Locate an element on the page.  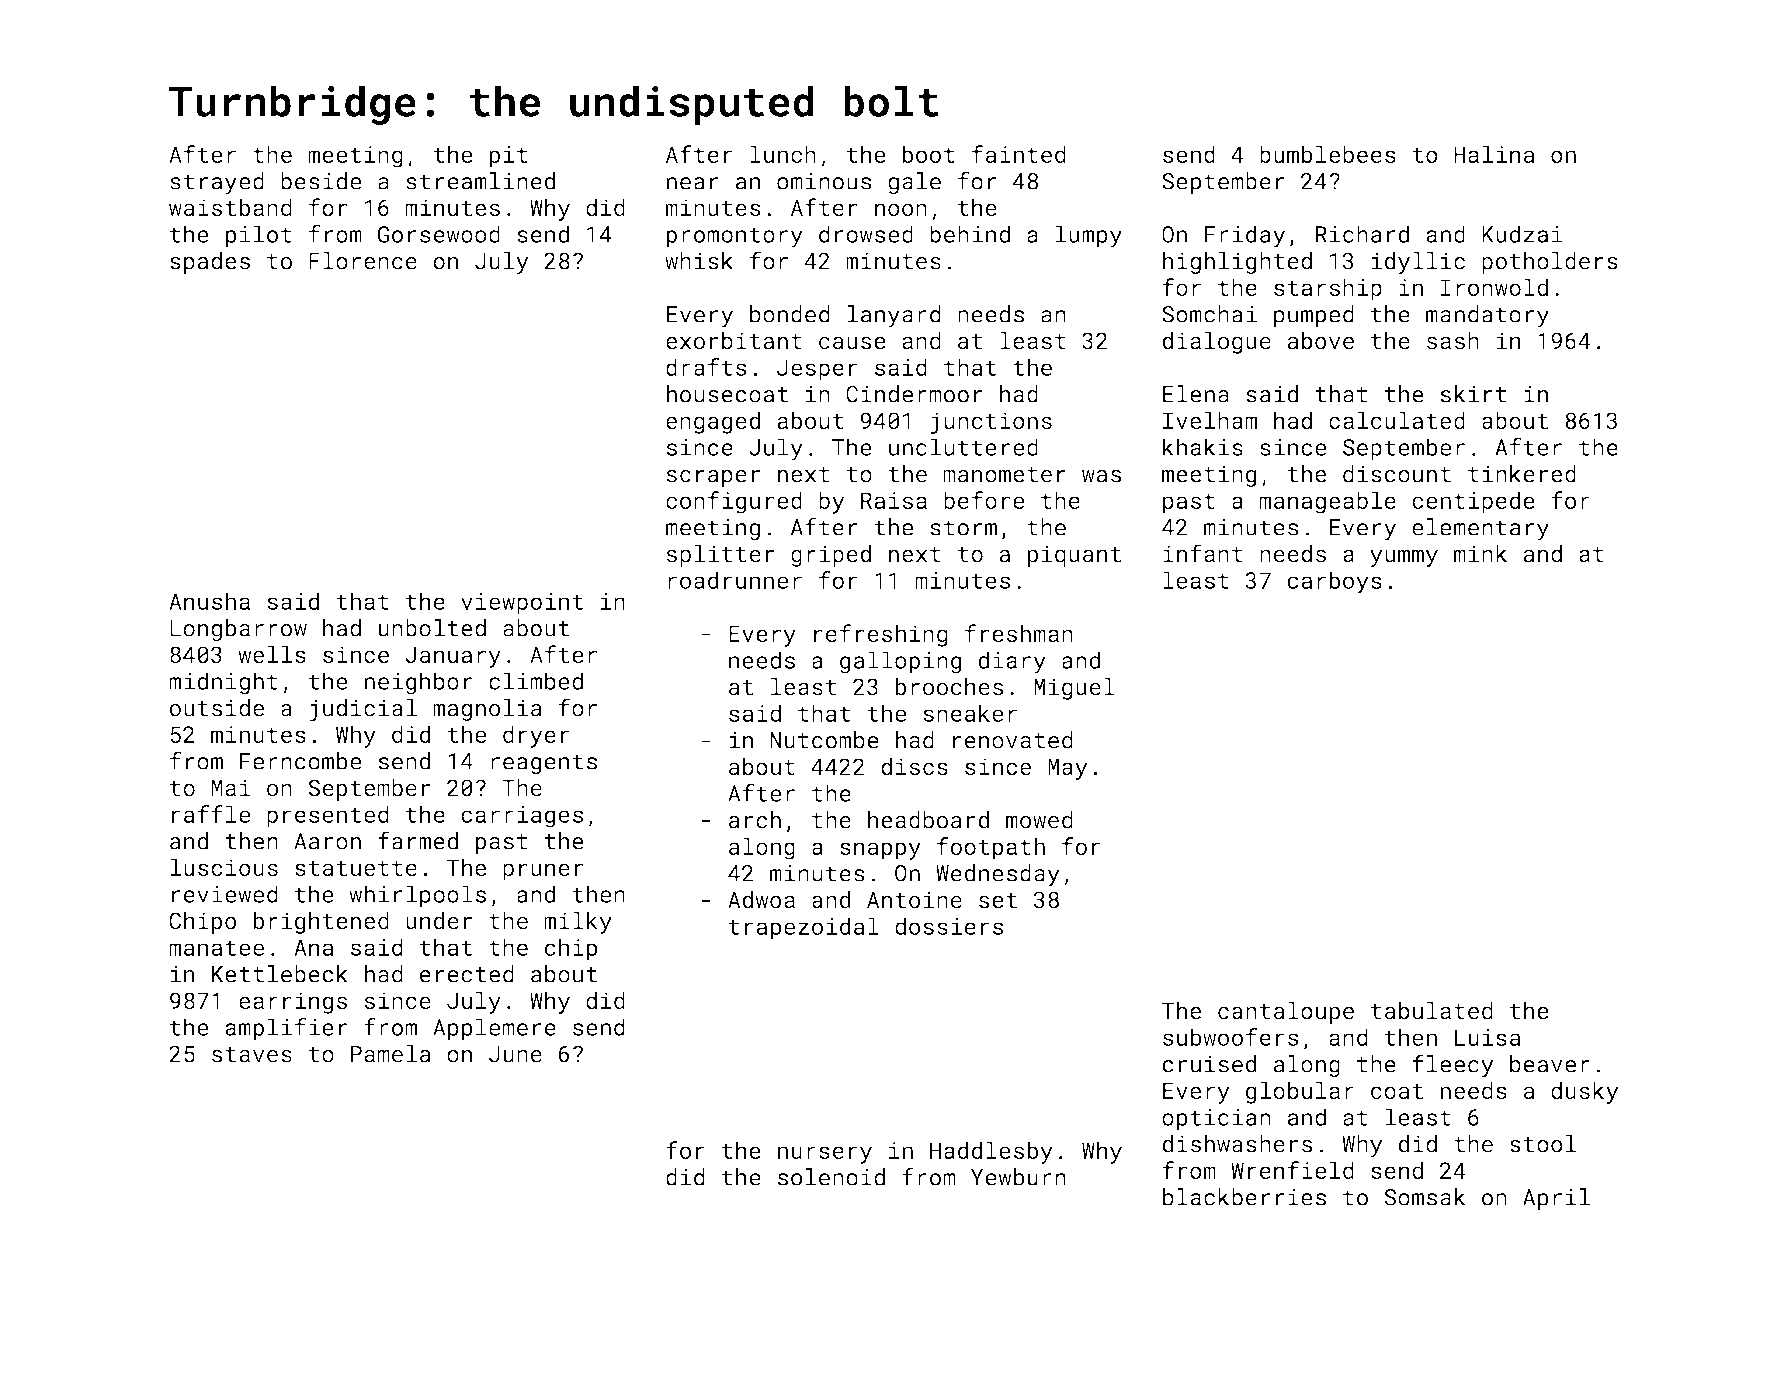
spades is located at coordinates (210, 263).
